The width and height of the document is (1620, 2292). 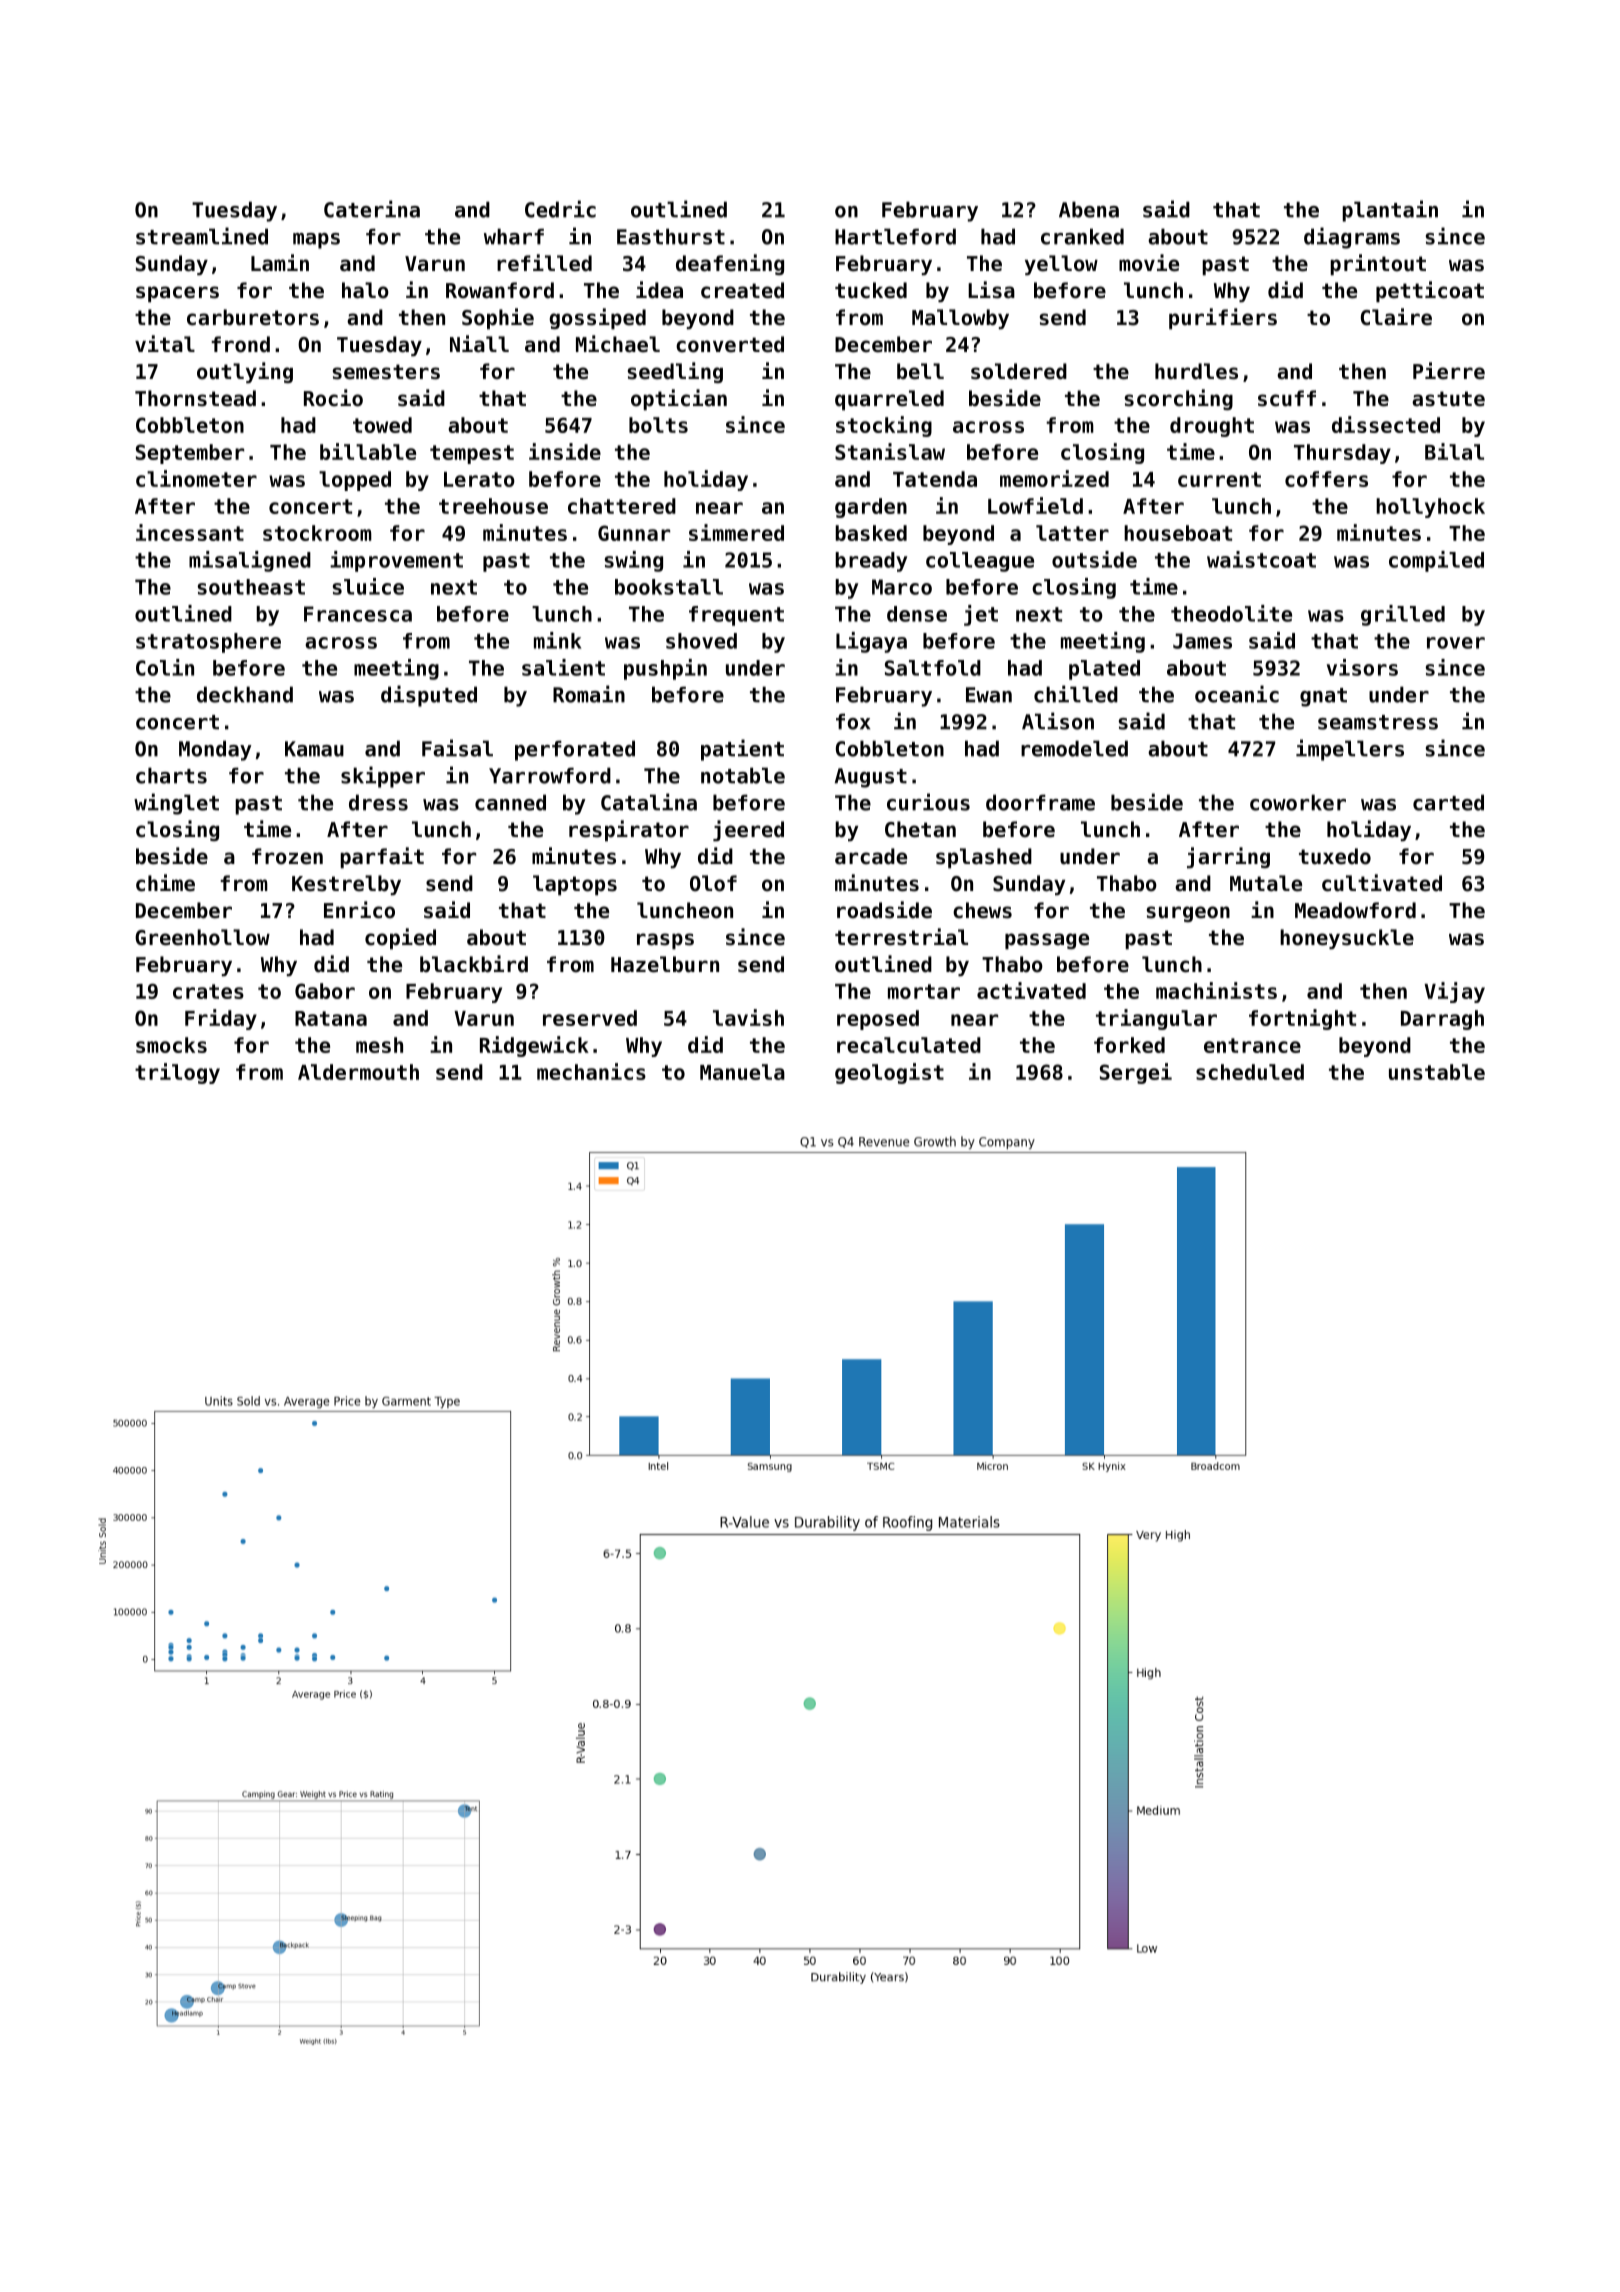 I want to click on streamlined, so click(x=202, y=236).
